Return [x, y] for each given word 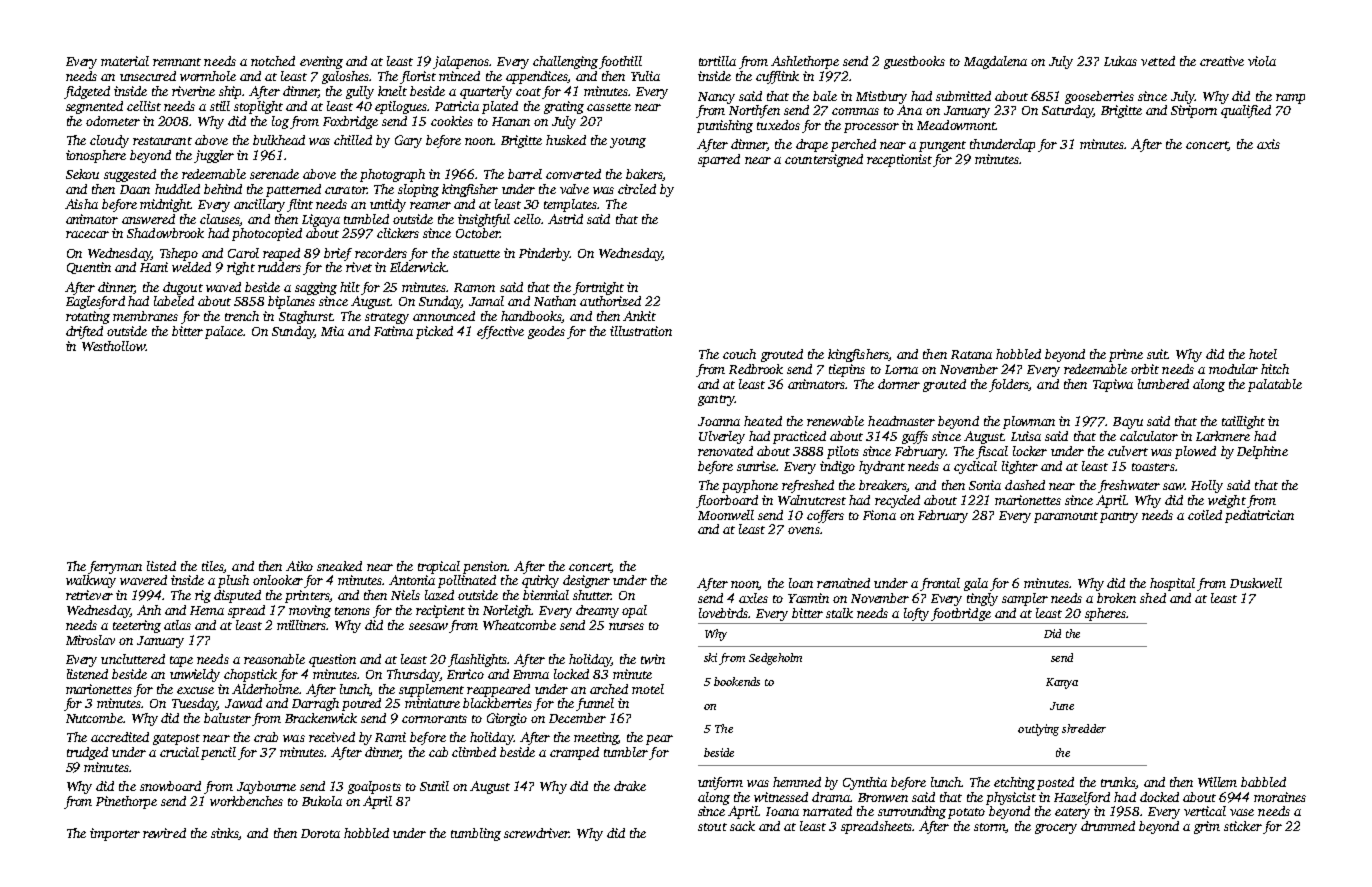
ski [710, 657]
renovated [725, 451]
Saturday [1067, 111]
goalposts [374, 787]
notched [273, 61]
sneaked [339, 566]
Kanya [1062, 683]
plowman [1029, 422]
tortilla [717, 61]
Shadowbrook [165, 233]
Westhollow [114, 346]
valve [574, 189]
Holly [1207, 486]
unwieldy [195, 675]
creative [1222, 61]
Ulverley [722, 437]
